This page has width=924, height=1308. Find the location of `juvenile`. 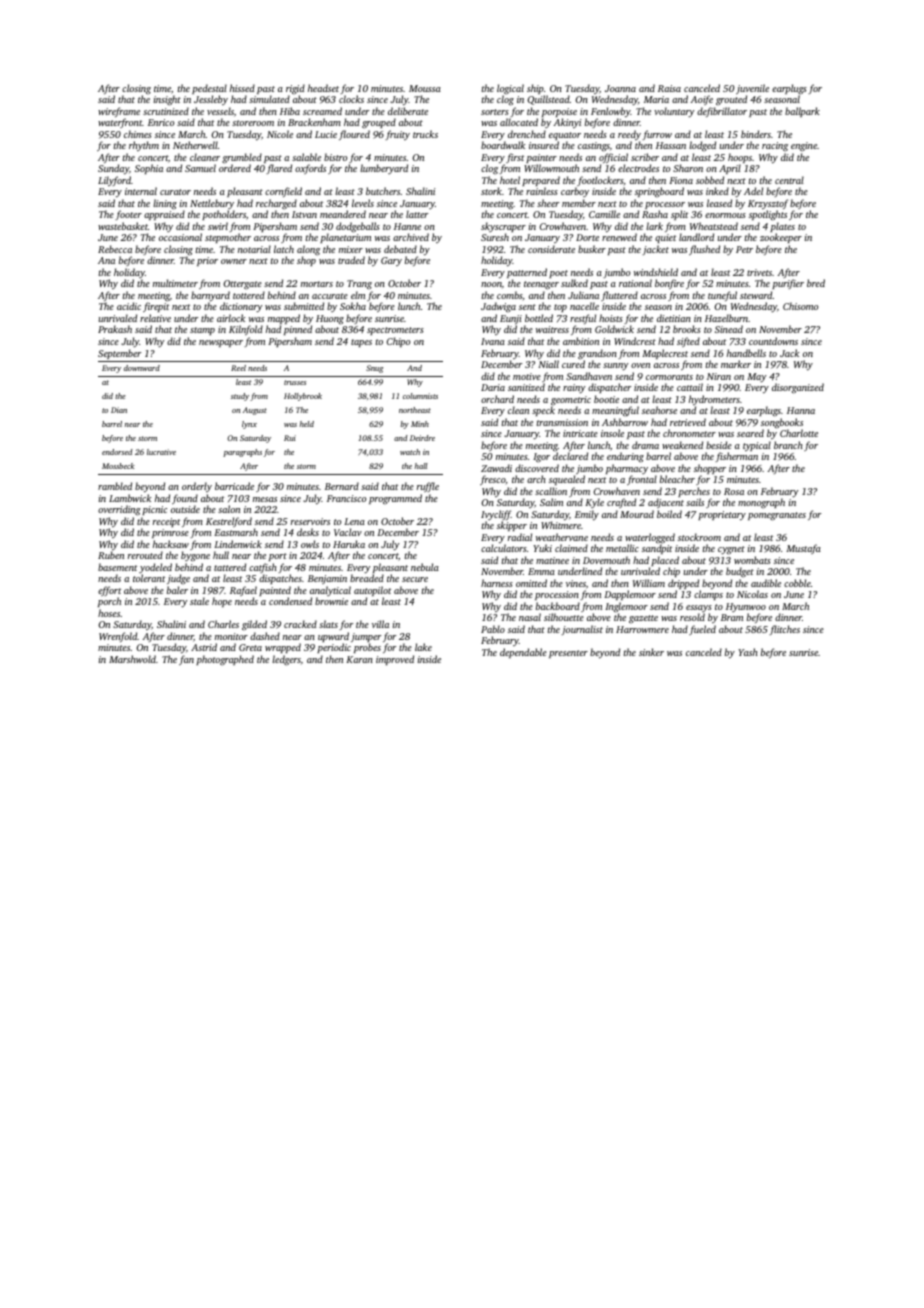

juvenile is located at coordinates (752, 89).
